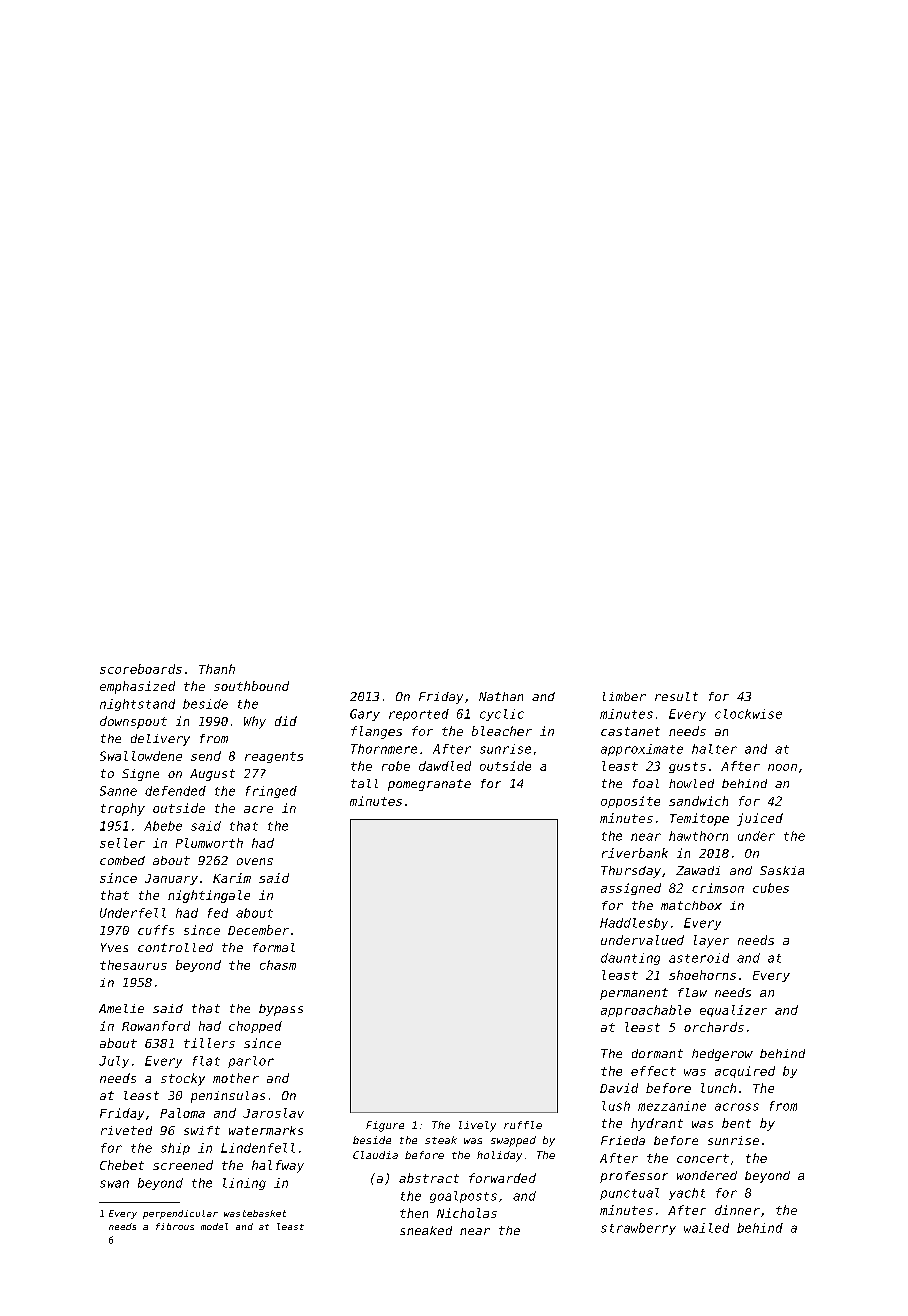 Image resolution: width=908 pixels, height=1316 pixels. What do you see at coordinates (217, 669) in the screenshot?
I see `Thanh` at bounding box center [217, 669].
